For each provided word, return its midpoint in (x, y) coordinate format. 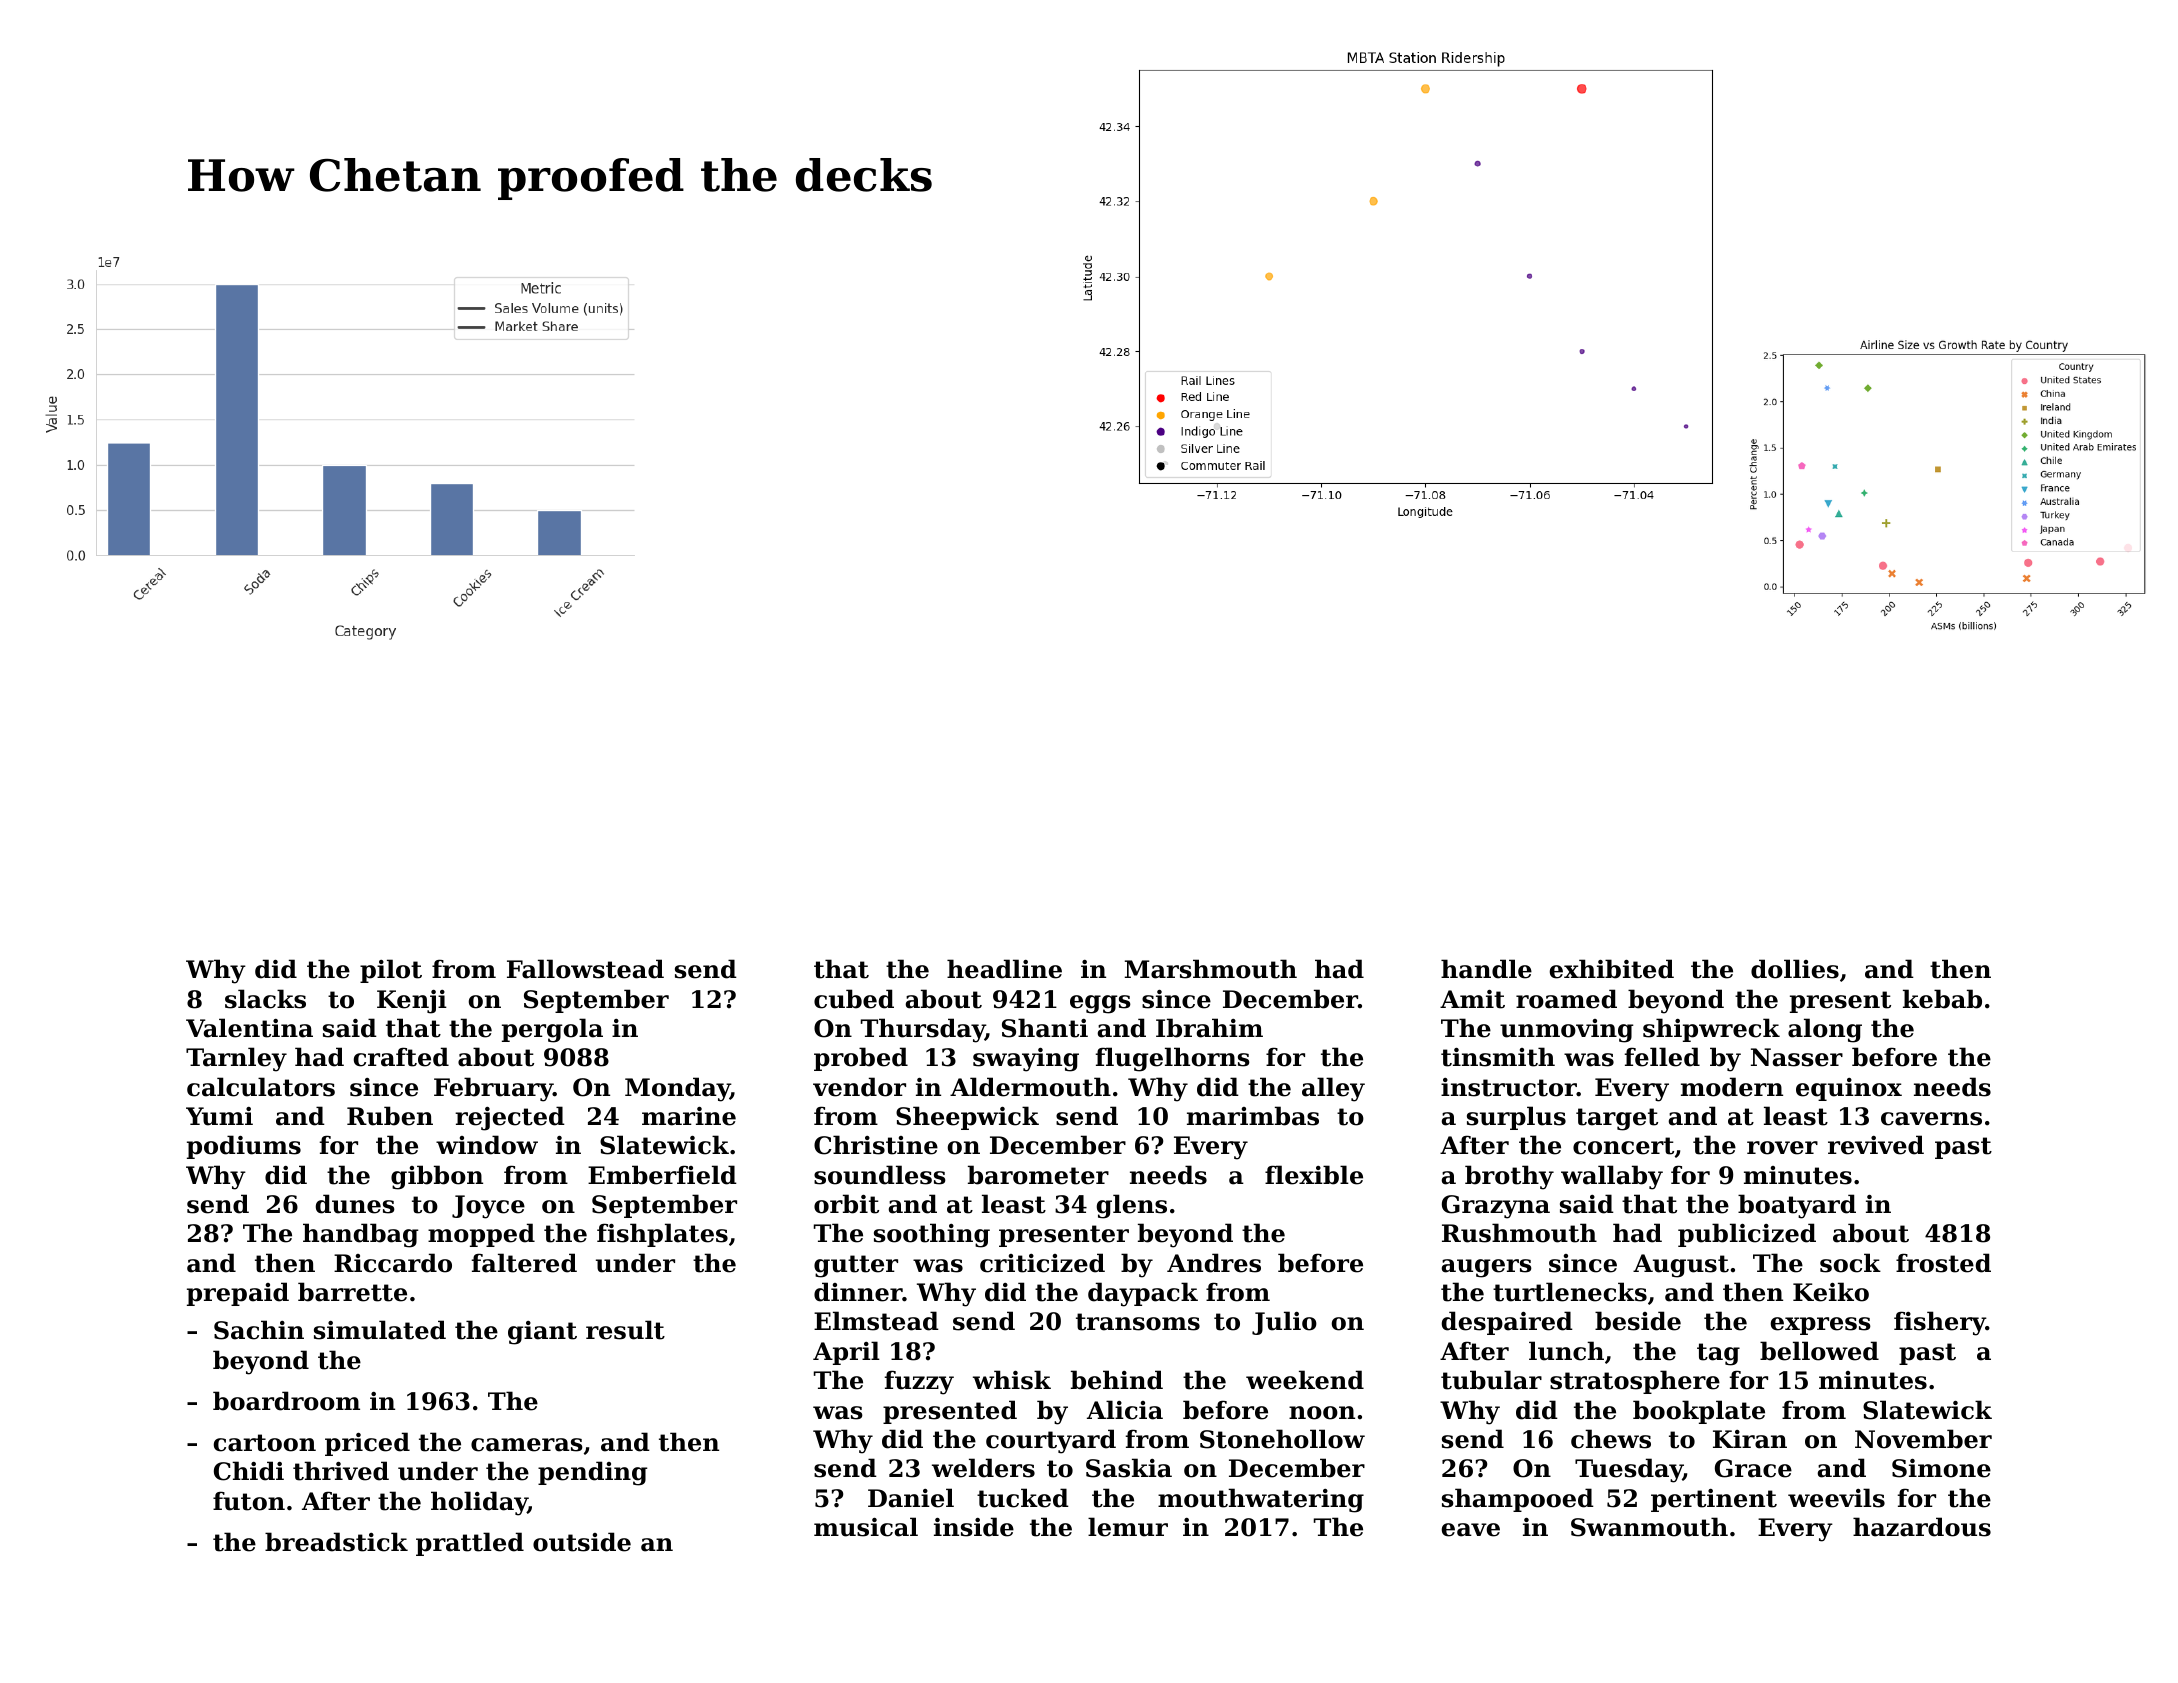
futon (249, 1501)
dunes (355, 1204)
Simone (1941, 1468)
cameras (527, 1445)
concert (1623, 1146)
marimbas (1253, 1116)
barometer (1038, 1175)
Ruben (390, 1116)
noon (1322, 1413)
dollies (1795, 969)
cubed (854, 999)
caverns (1931, 1119)
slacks (265, 999)
